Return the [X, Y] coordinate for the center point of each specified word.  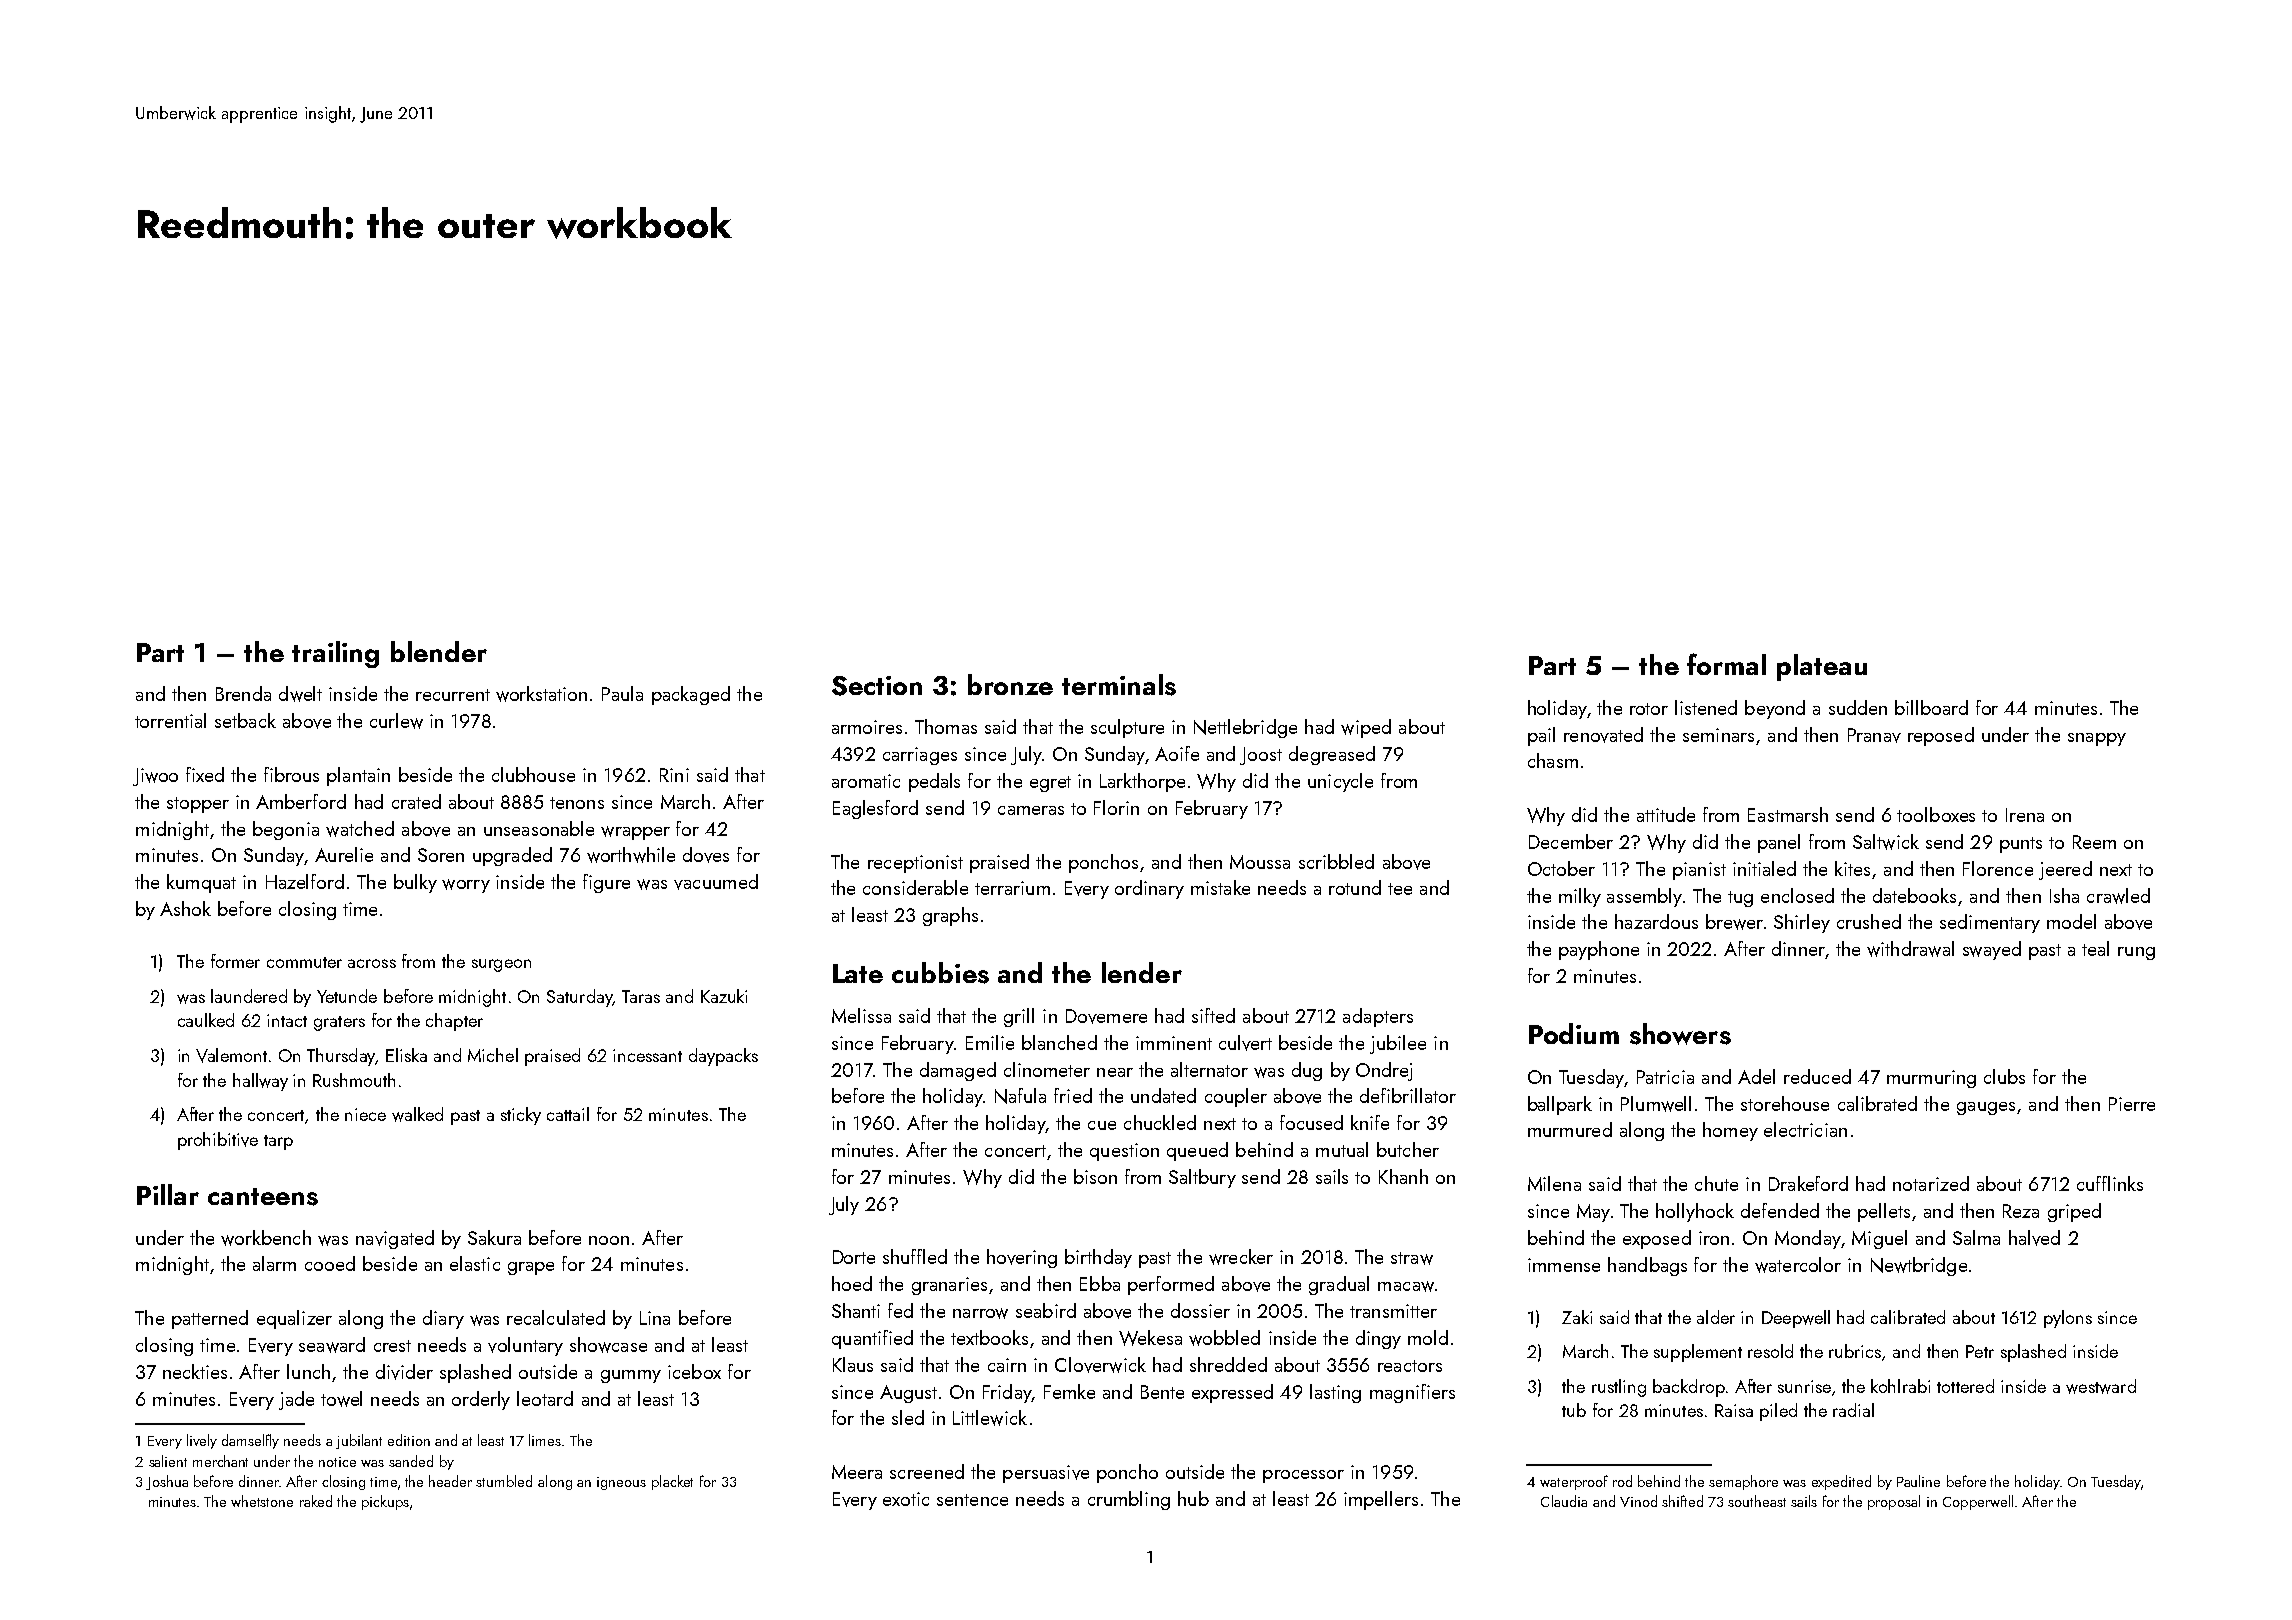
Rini [674, 775]
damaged [958, 1071]
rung [2136, 953]
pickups [385, 1502]
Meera [857, 1472]
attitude [1666, 814]
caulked [206, 1020]
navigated [395, 1239]
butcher [1408, 1149]
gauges [1986, 1108]
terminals [1119, 685]
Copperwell [1978, 1502]
